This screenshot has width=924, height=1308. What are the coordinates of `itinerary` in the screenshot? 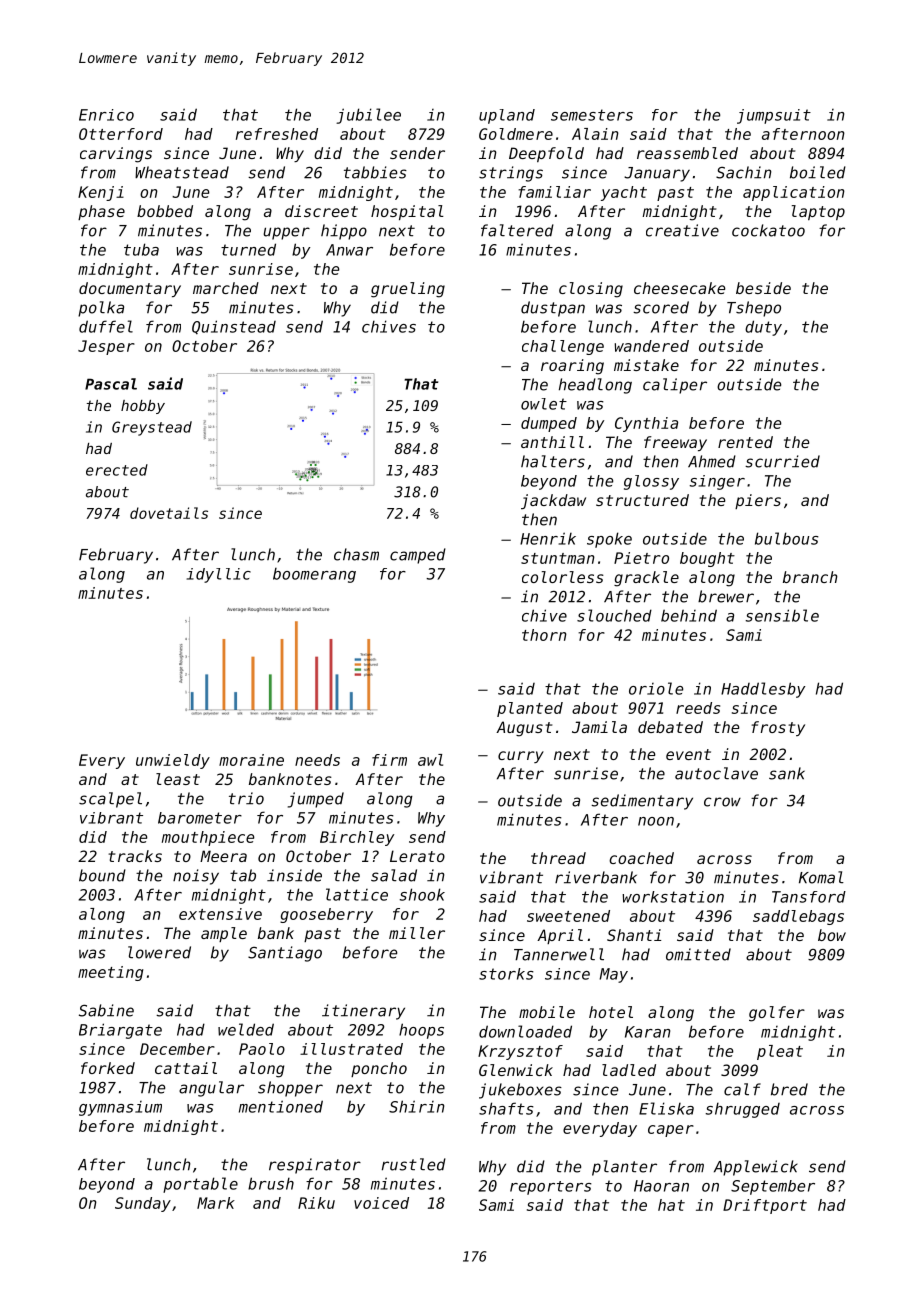 It's located at (363, 1012).
